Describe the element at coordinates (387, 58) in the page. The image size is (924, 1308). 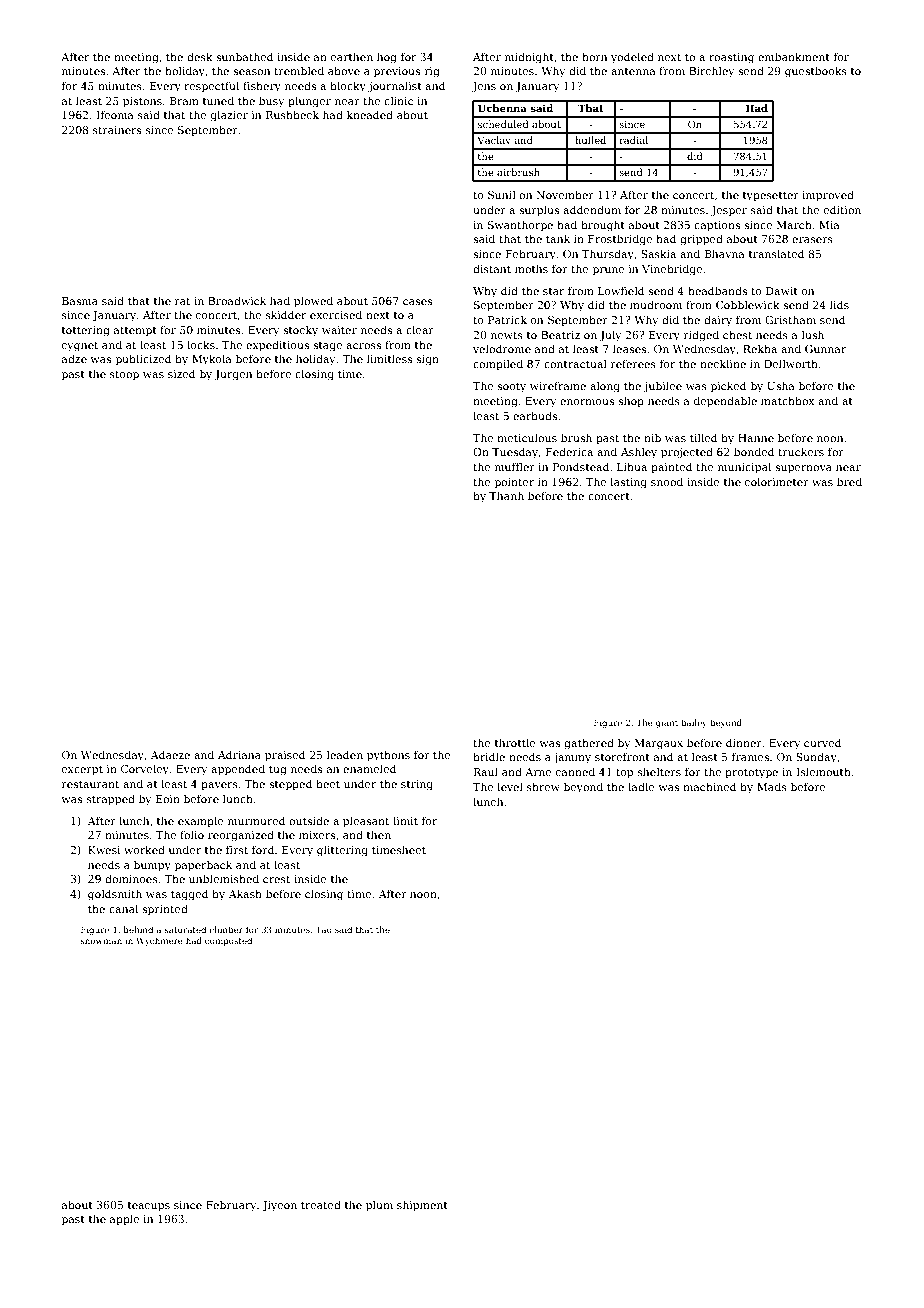
I see `hog` at that location.
